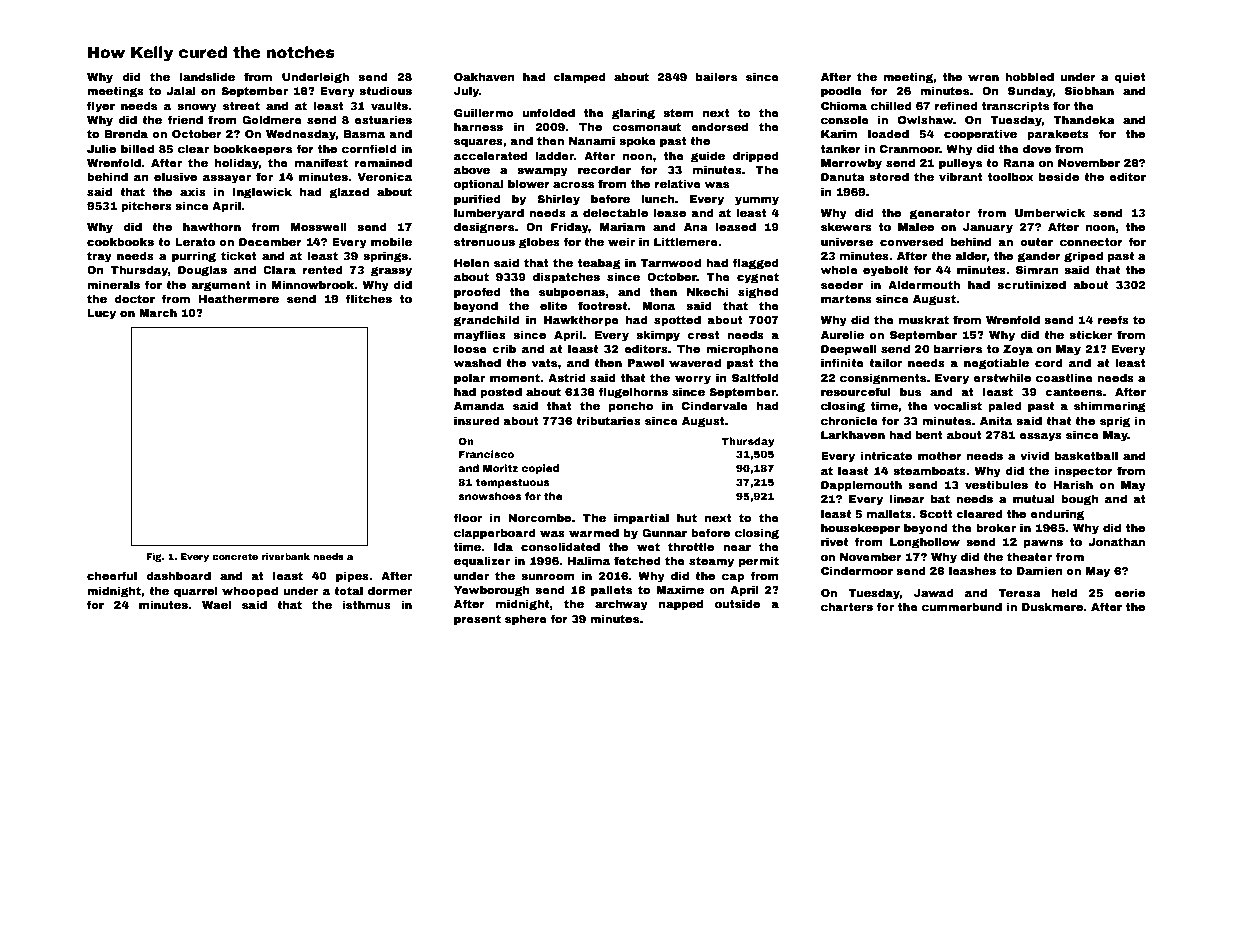 This page has height=952, width=1233. What do you see at coordinates (1090, 334) in the page?
I see `sticker` at bounding box center [1090, 334].
